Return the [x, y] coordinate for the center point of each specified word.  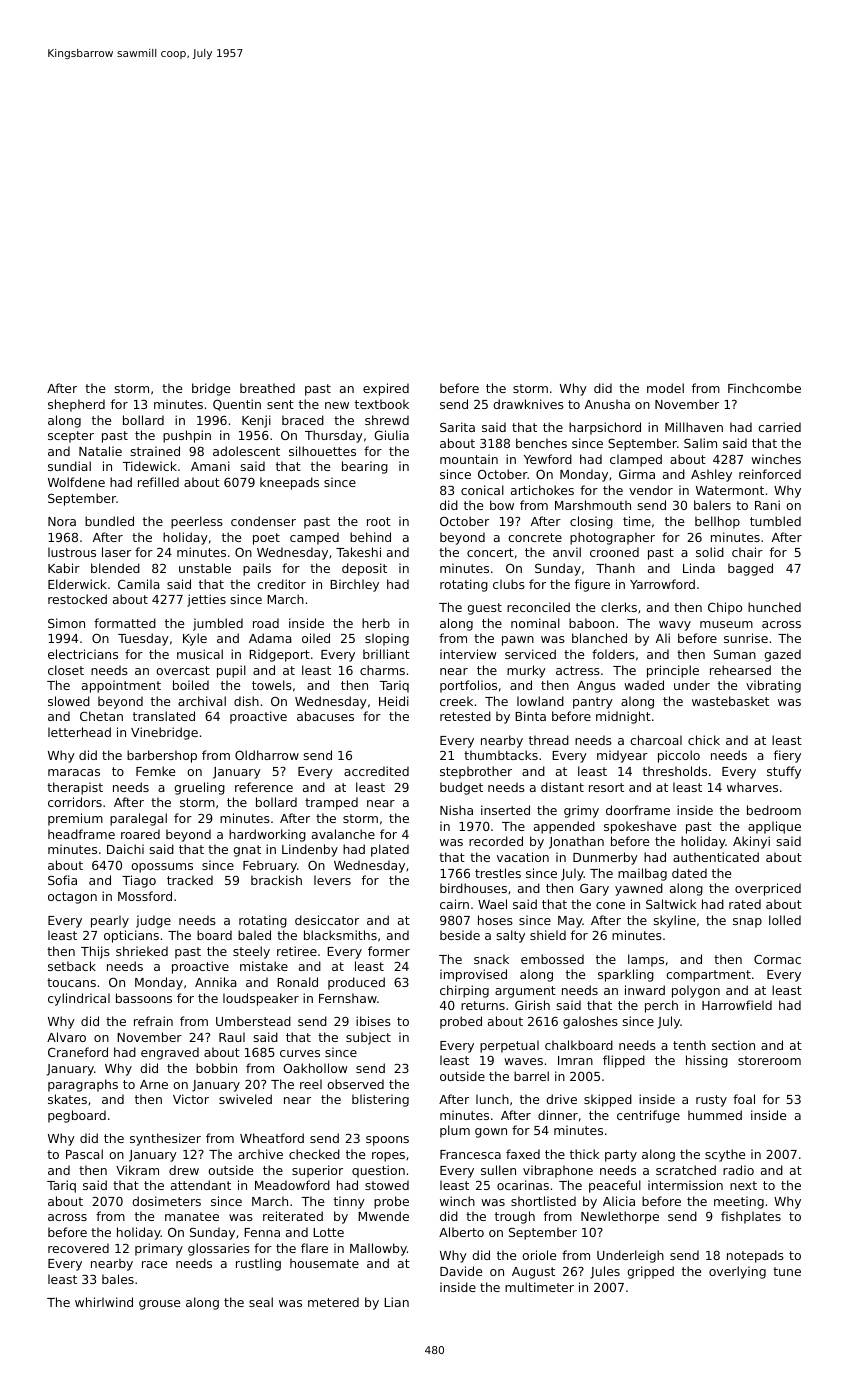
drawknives [528, 404]
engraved [170, 1053]
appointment [121, 686]
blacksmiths [340, 935]
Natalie [100, 451]
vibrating [773, 686]
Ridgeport [279, 655]
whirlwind [104, 1302]
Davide [461, 1271]
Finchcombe [764, 388]
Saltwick [671, 904]
